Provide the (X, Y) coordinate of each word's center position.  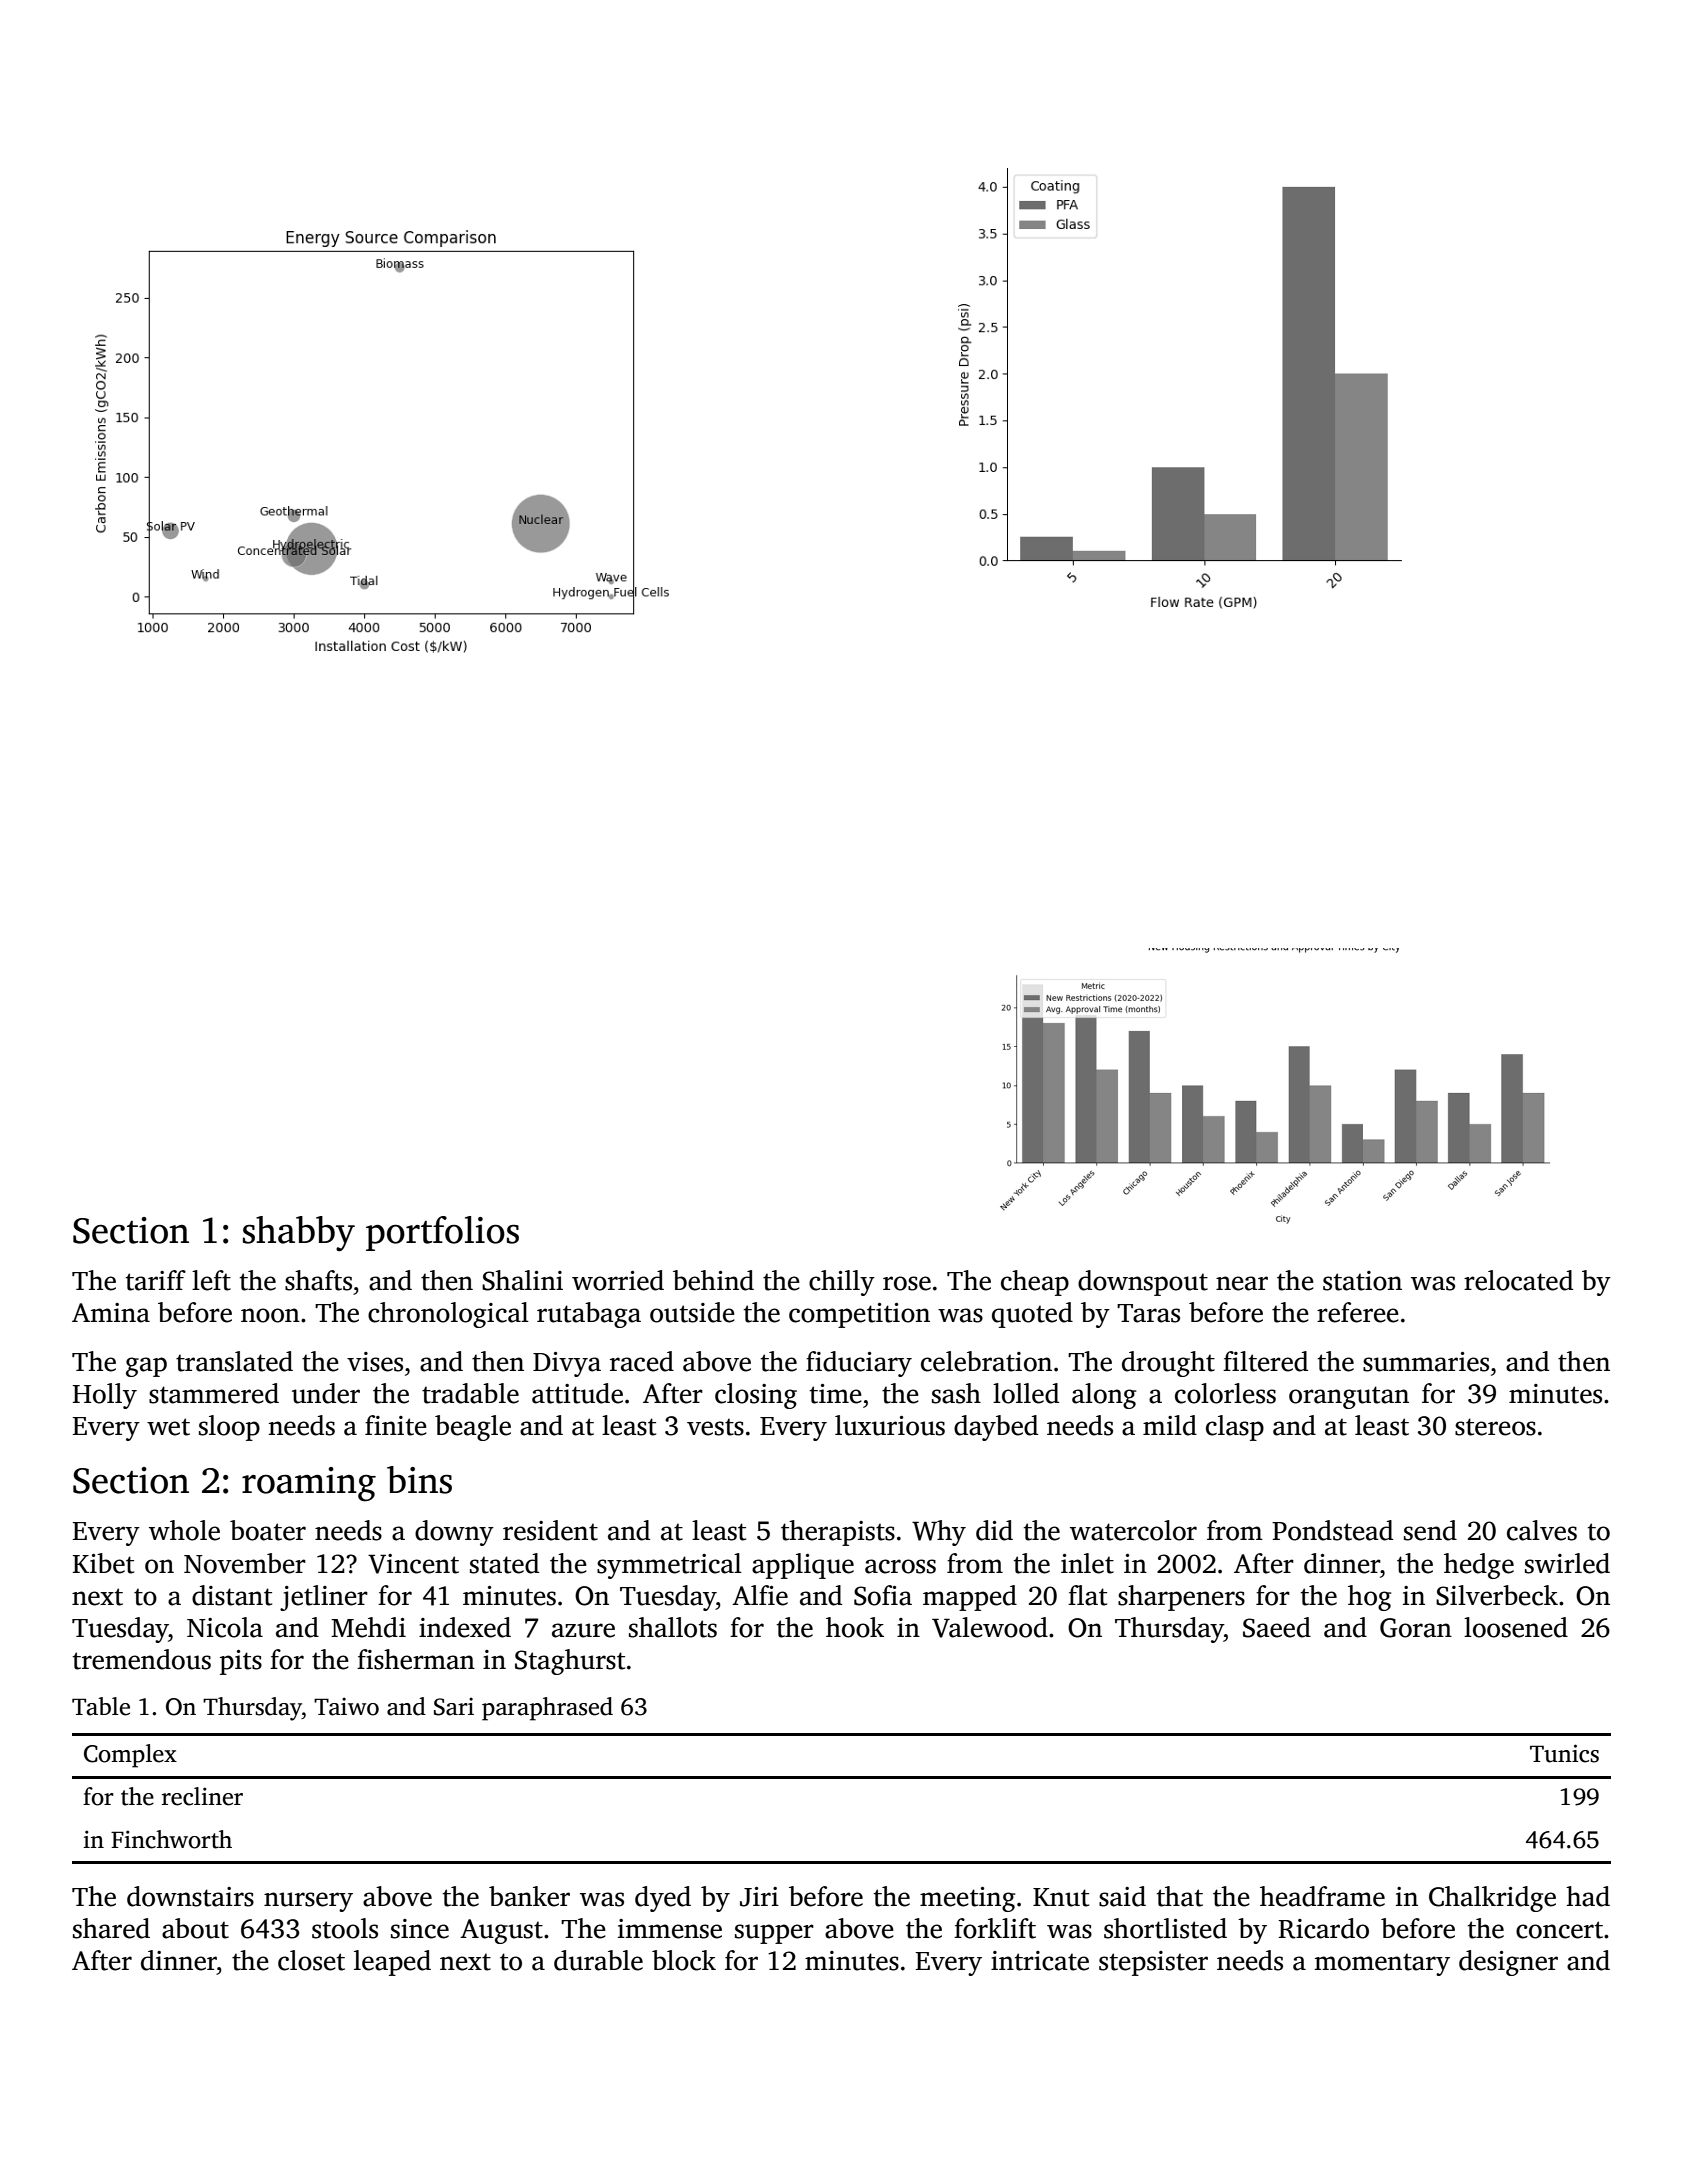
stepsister (1153, 1963)
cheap (1035, 1283)
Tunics (1564, 1753)
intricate (1040, 1961)
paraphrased (547, 1709)
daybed (996, 1428)
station (1362, 1281)
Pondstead (1332, 1530)
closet (311, 1960)
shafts (318, 1280)
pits (241, 1662)
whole (184, 1530)
